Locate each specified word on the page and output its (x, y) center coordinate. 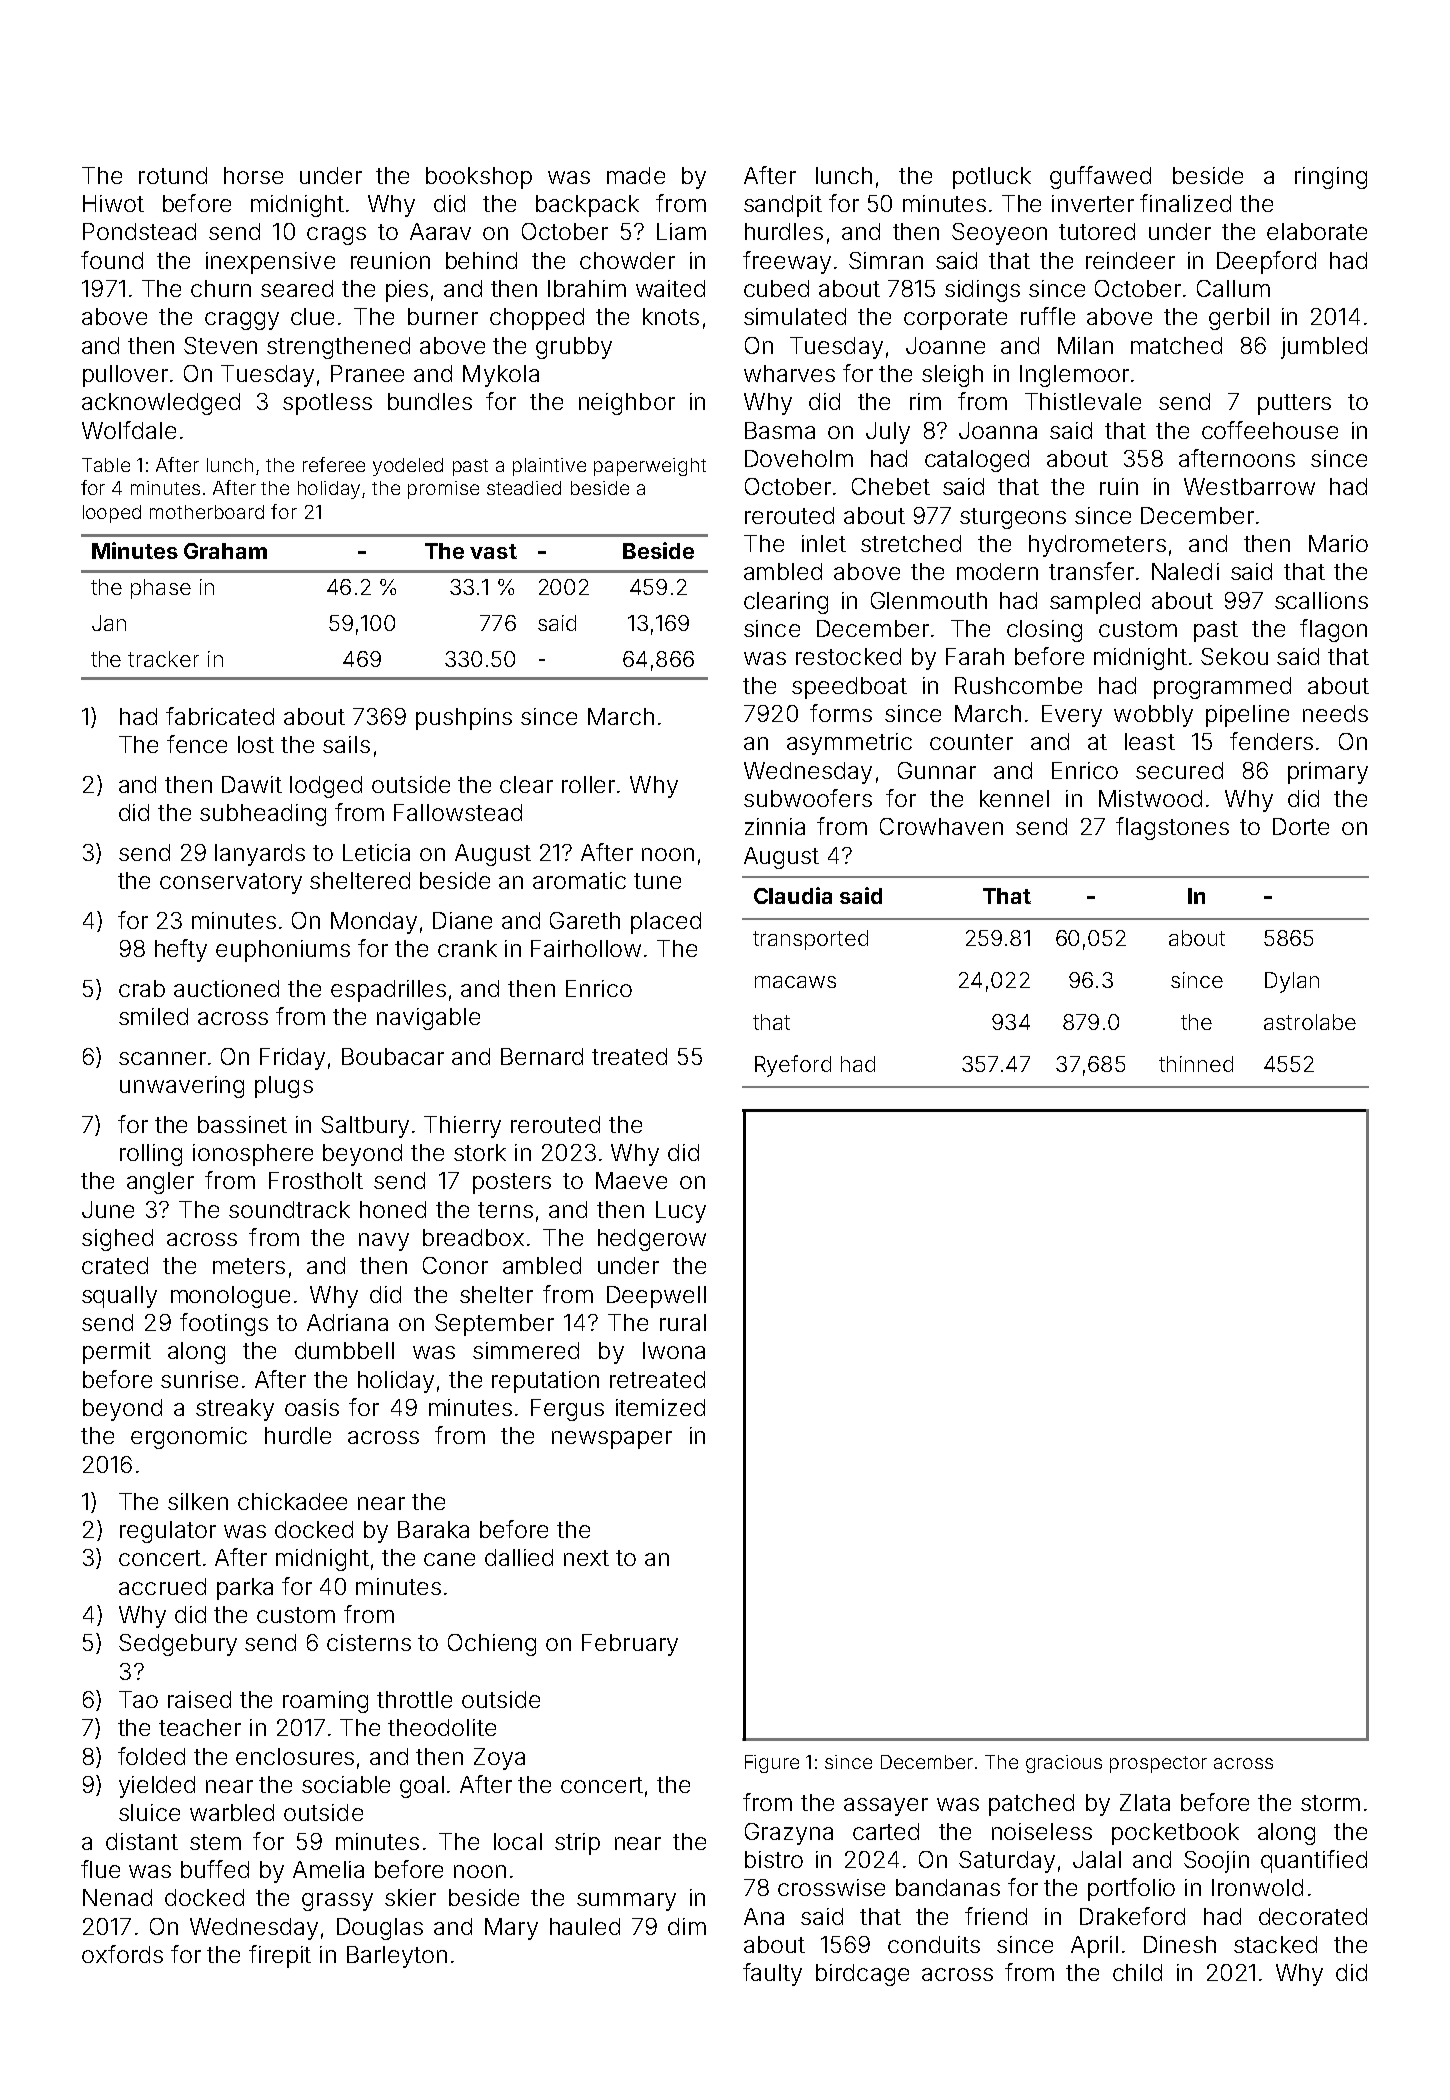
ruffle (1048, 316)
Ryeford (793, 1066)
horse (253, 175)
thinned (1196, 1064)
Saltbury (365, 1127)
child (1137, 1972)
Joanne (945, 345)
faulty (772, 1974)
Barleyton (397, 1957)
